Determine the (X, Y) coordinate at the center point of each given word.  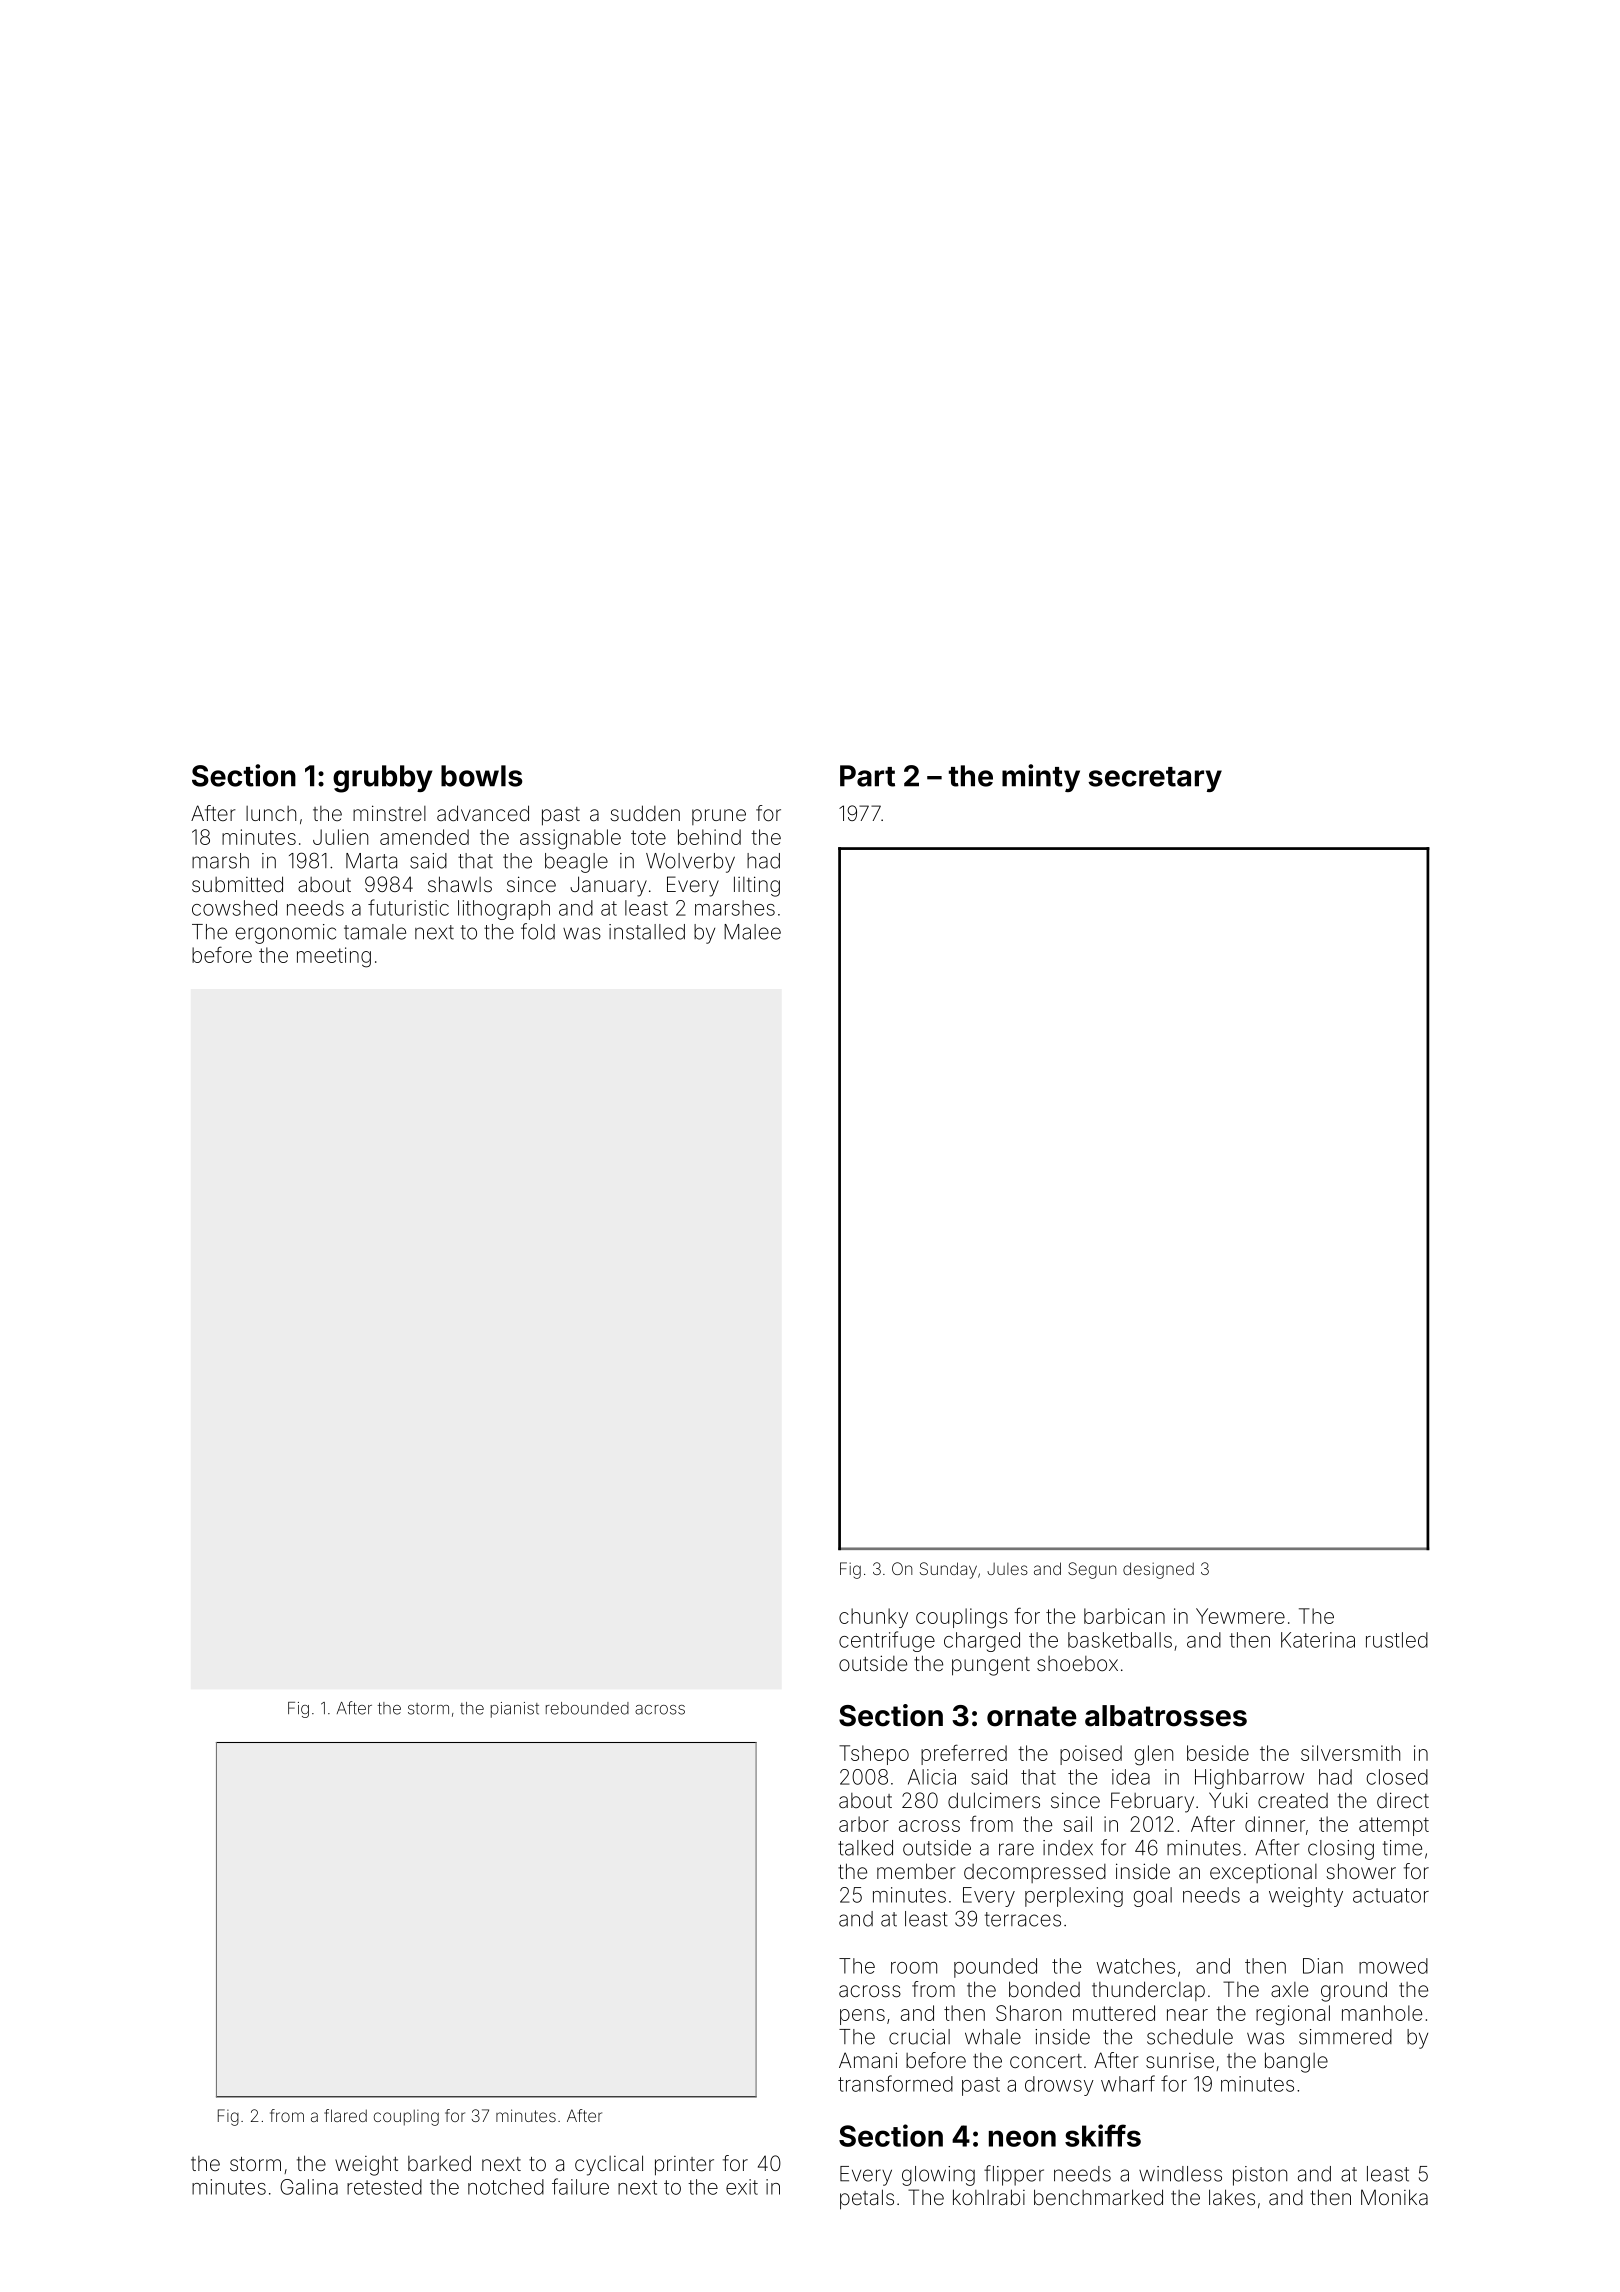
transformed (895, 2083)
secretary (1155, 779)
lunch (271, 813)
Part (867, 776)
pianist (515, 1710)
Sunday (948, 1570)
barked (439, 2163)
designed (1158, 1570)
